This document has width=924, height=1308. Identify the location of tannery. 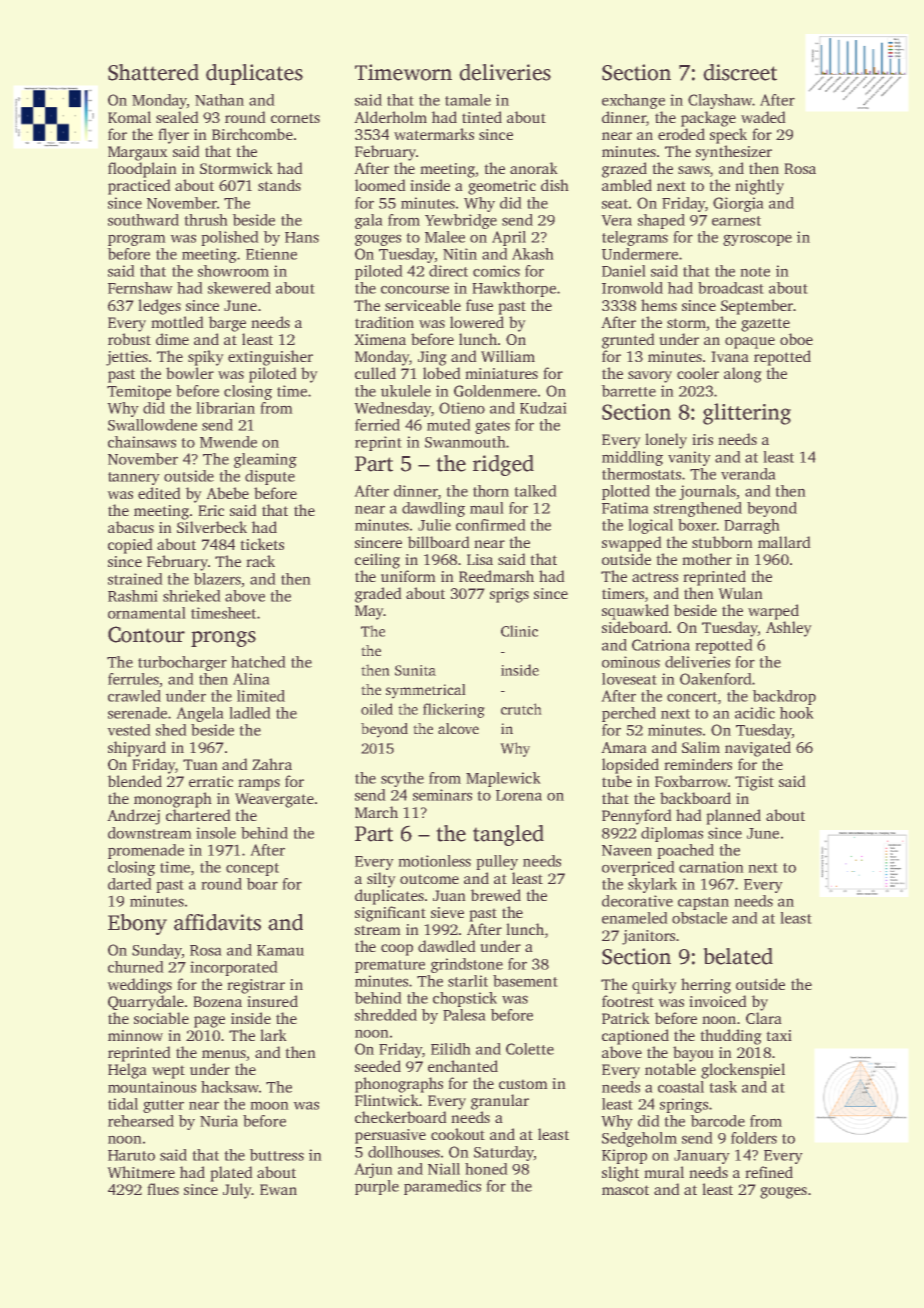
(134, 478).
